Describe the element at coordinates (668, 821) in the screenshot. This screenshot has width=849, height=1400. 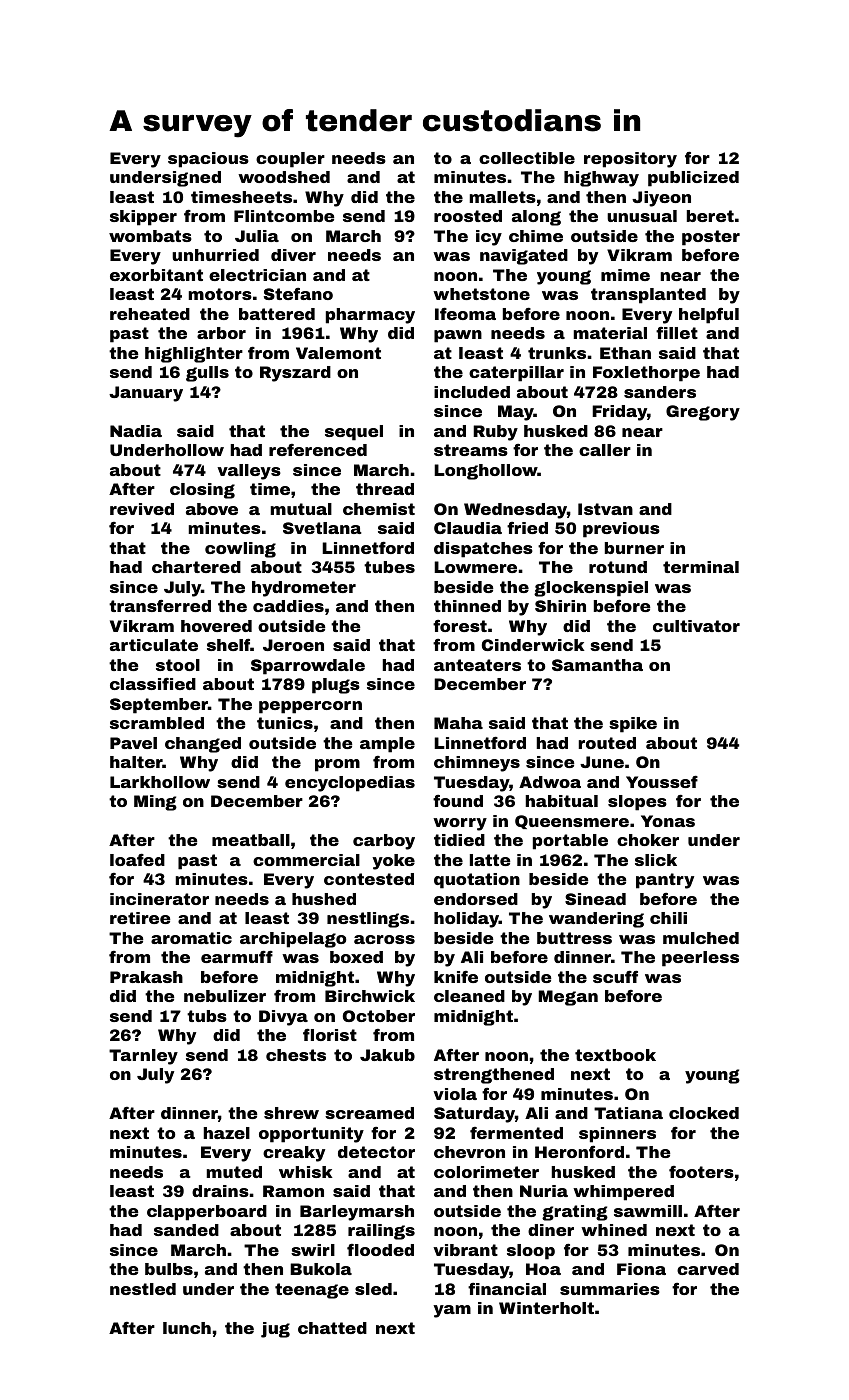
I see `Yonas` at that location.
